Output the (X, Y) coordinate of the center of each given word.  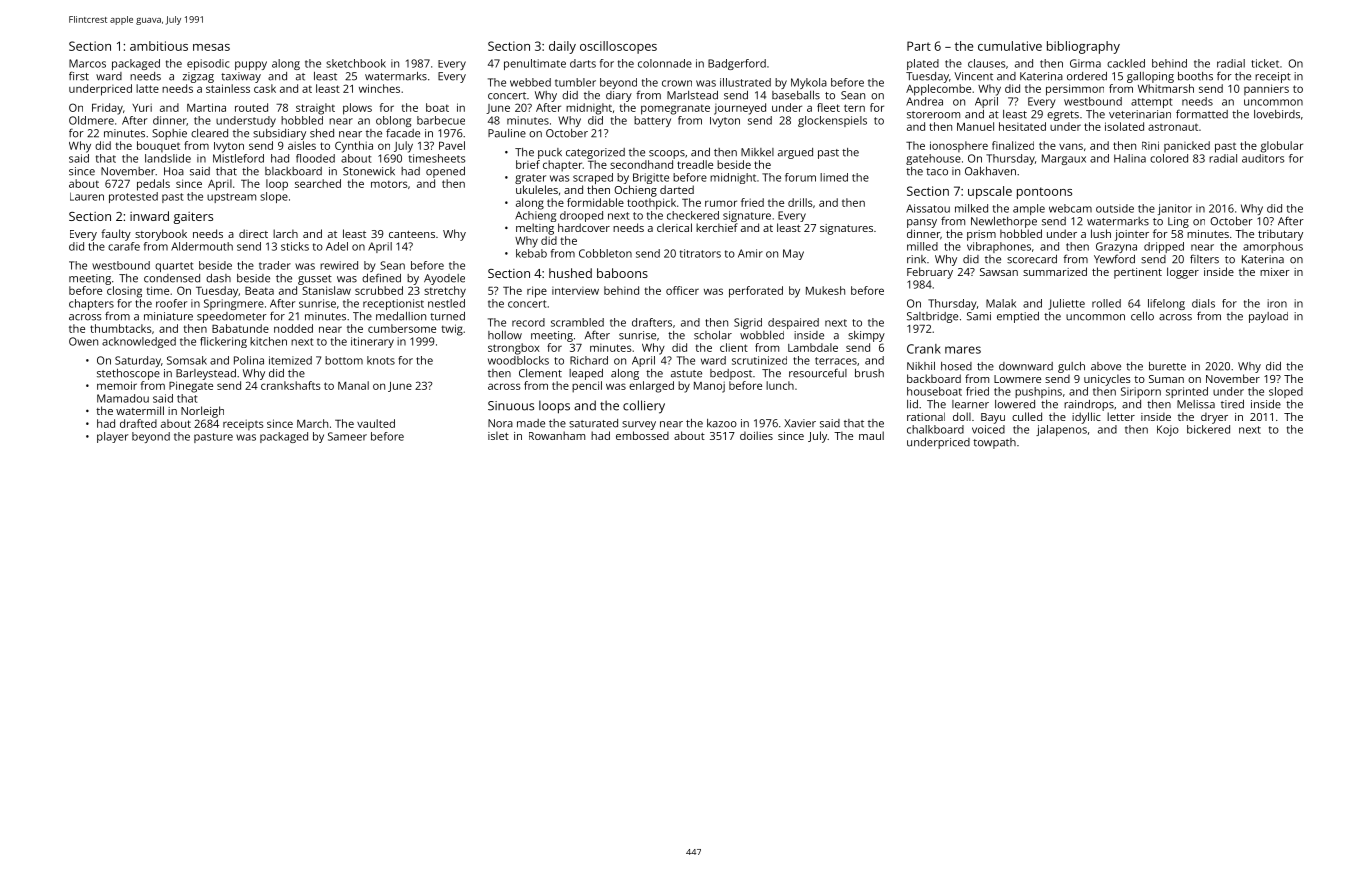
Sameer (347, 436)
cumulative (1010, 46)
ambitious (159, 46)
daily (562, 47)
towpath (994, 443)
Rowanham (557, 435)
